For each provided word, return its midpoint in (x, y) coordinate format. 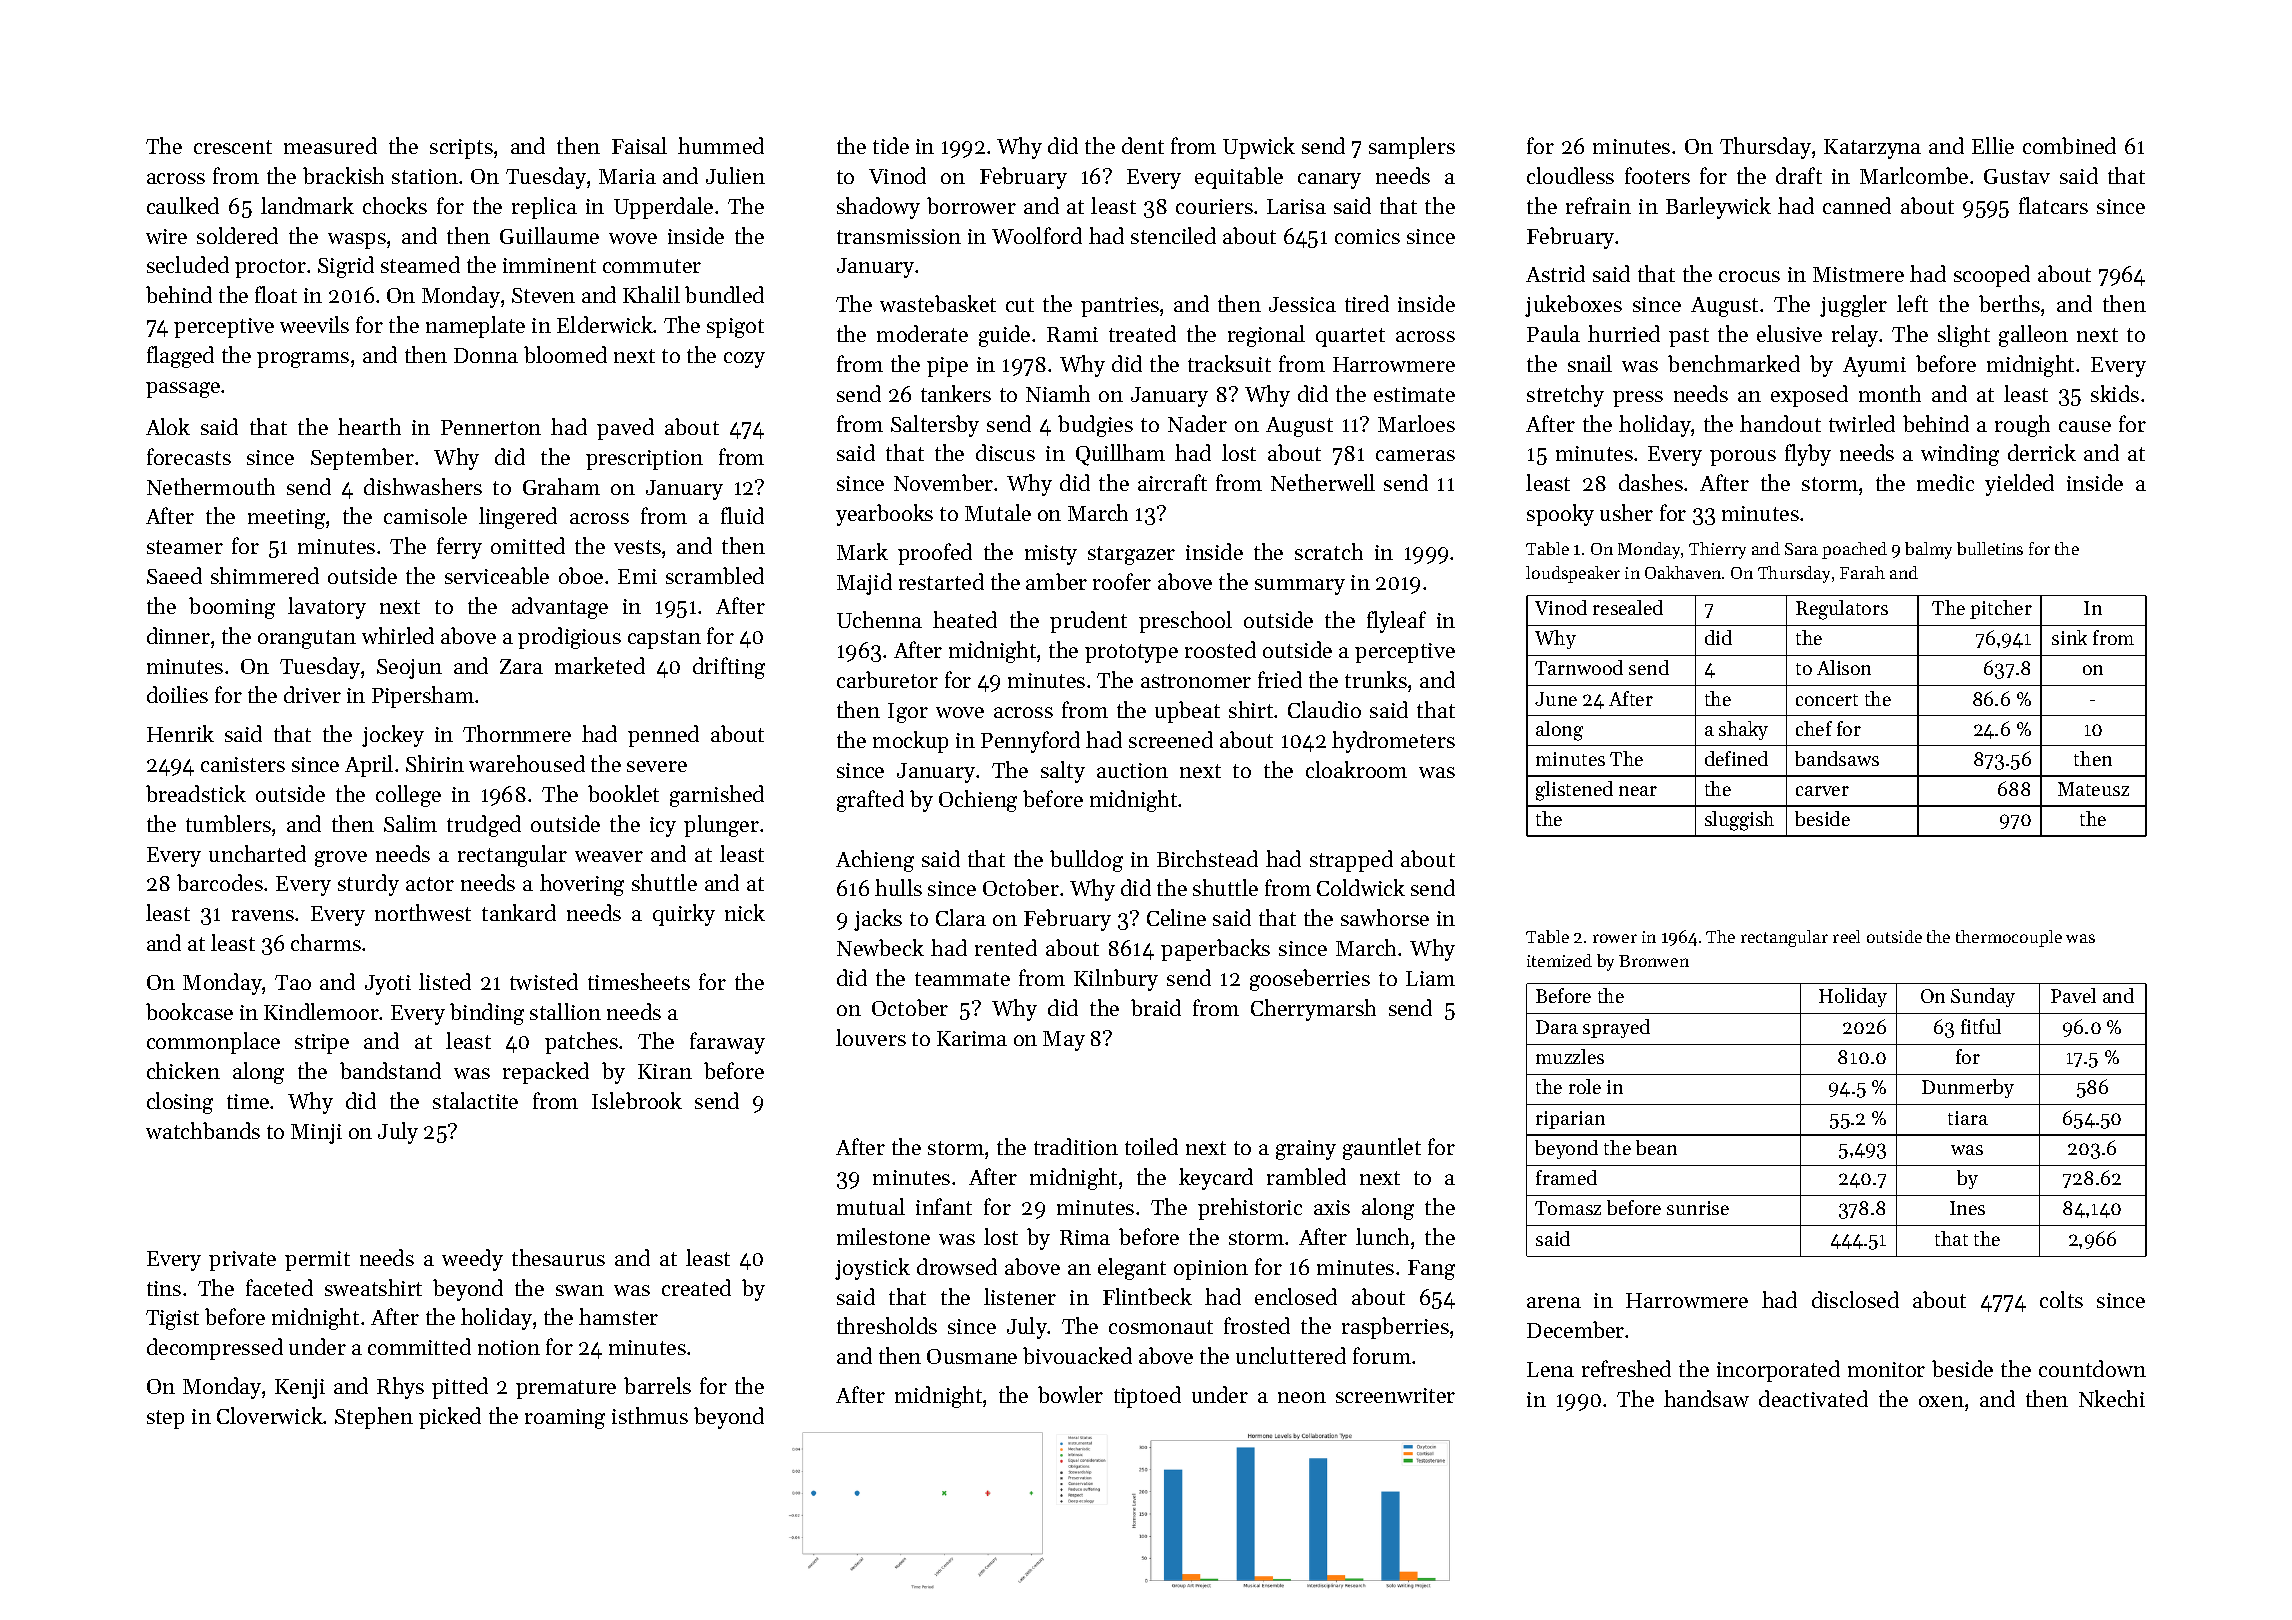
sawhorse (1385, 917)
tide (891, 145)
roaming (565, 1419)
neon (1302, 1397)
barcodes (220, 882)
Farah (1862, 572)
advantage (560, 608)
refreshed (1626, 1368)
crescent (233, 147)
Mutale (998, 512)
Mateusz (2093, 789)
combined (2069, 145)
